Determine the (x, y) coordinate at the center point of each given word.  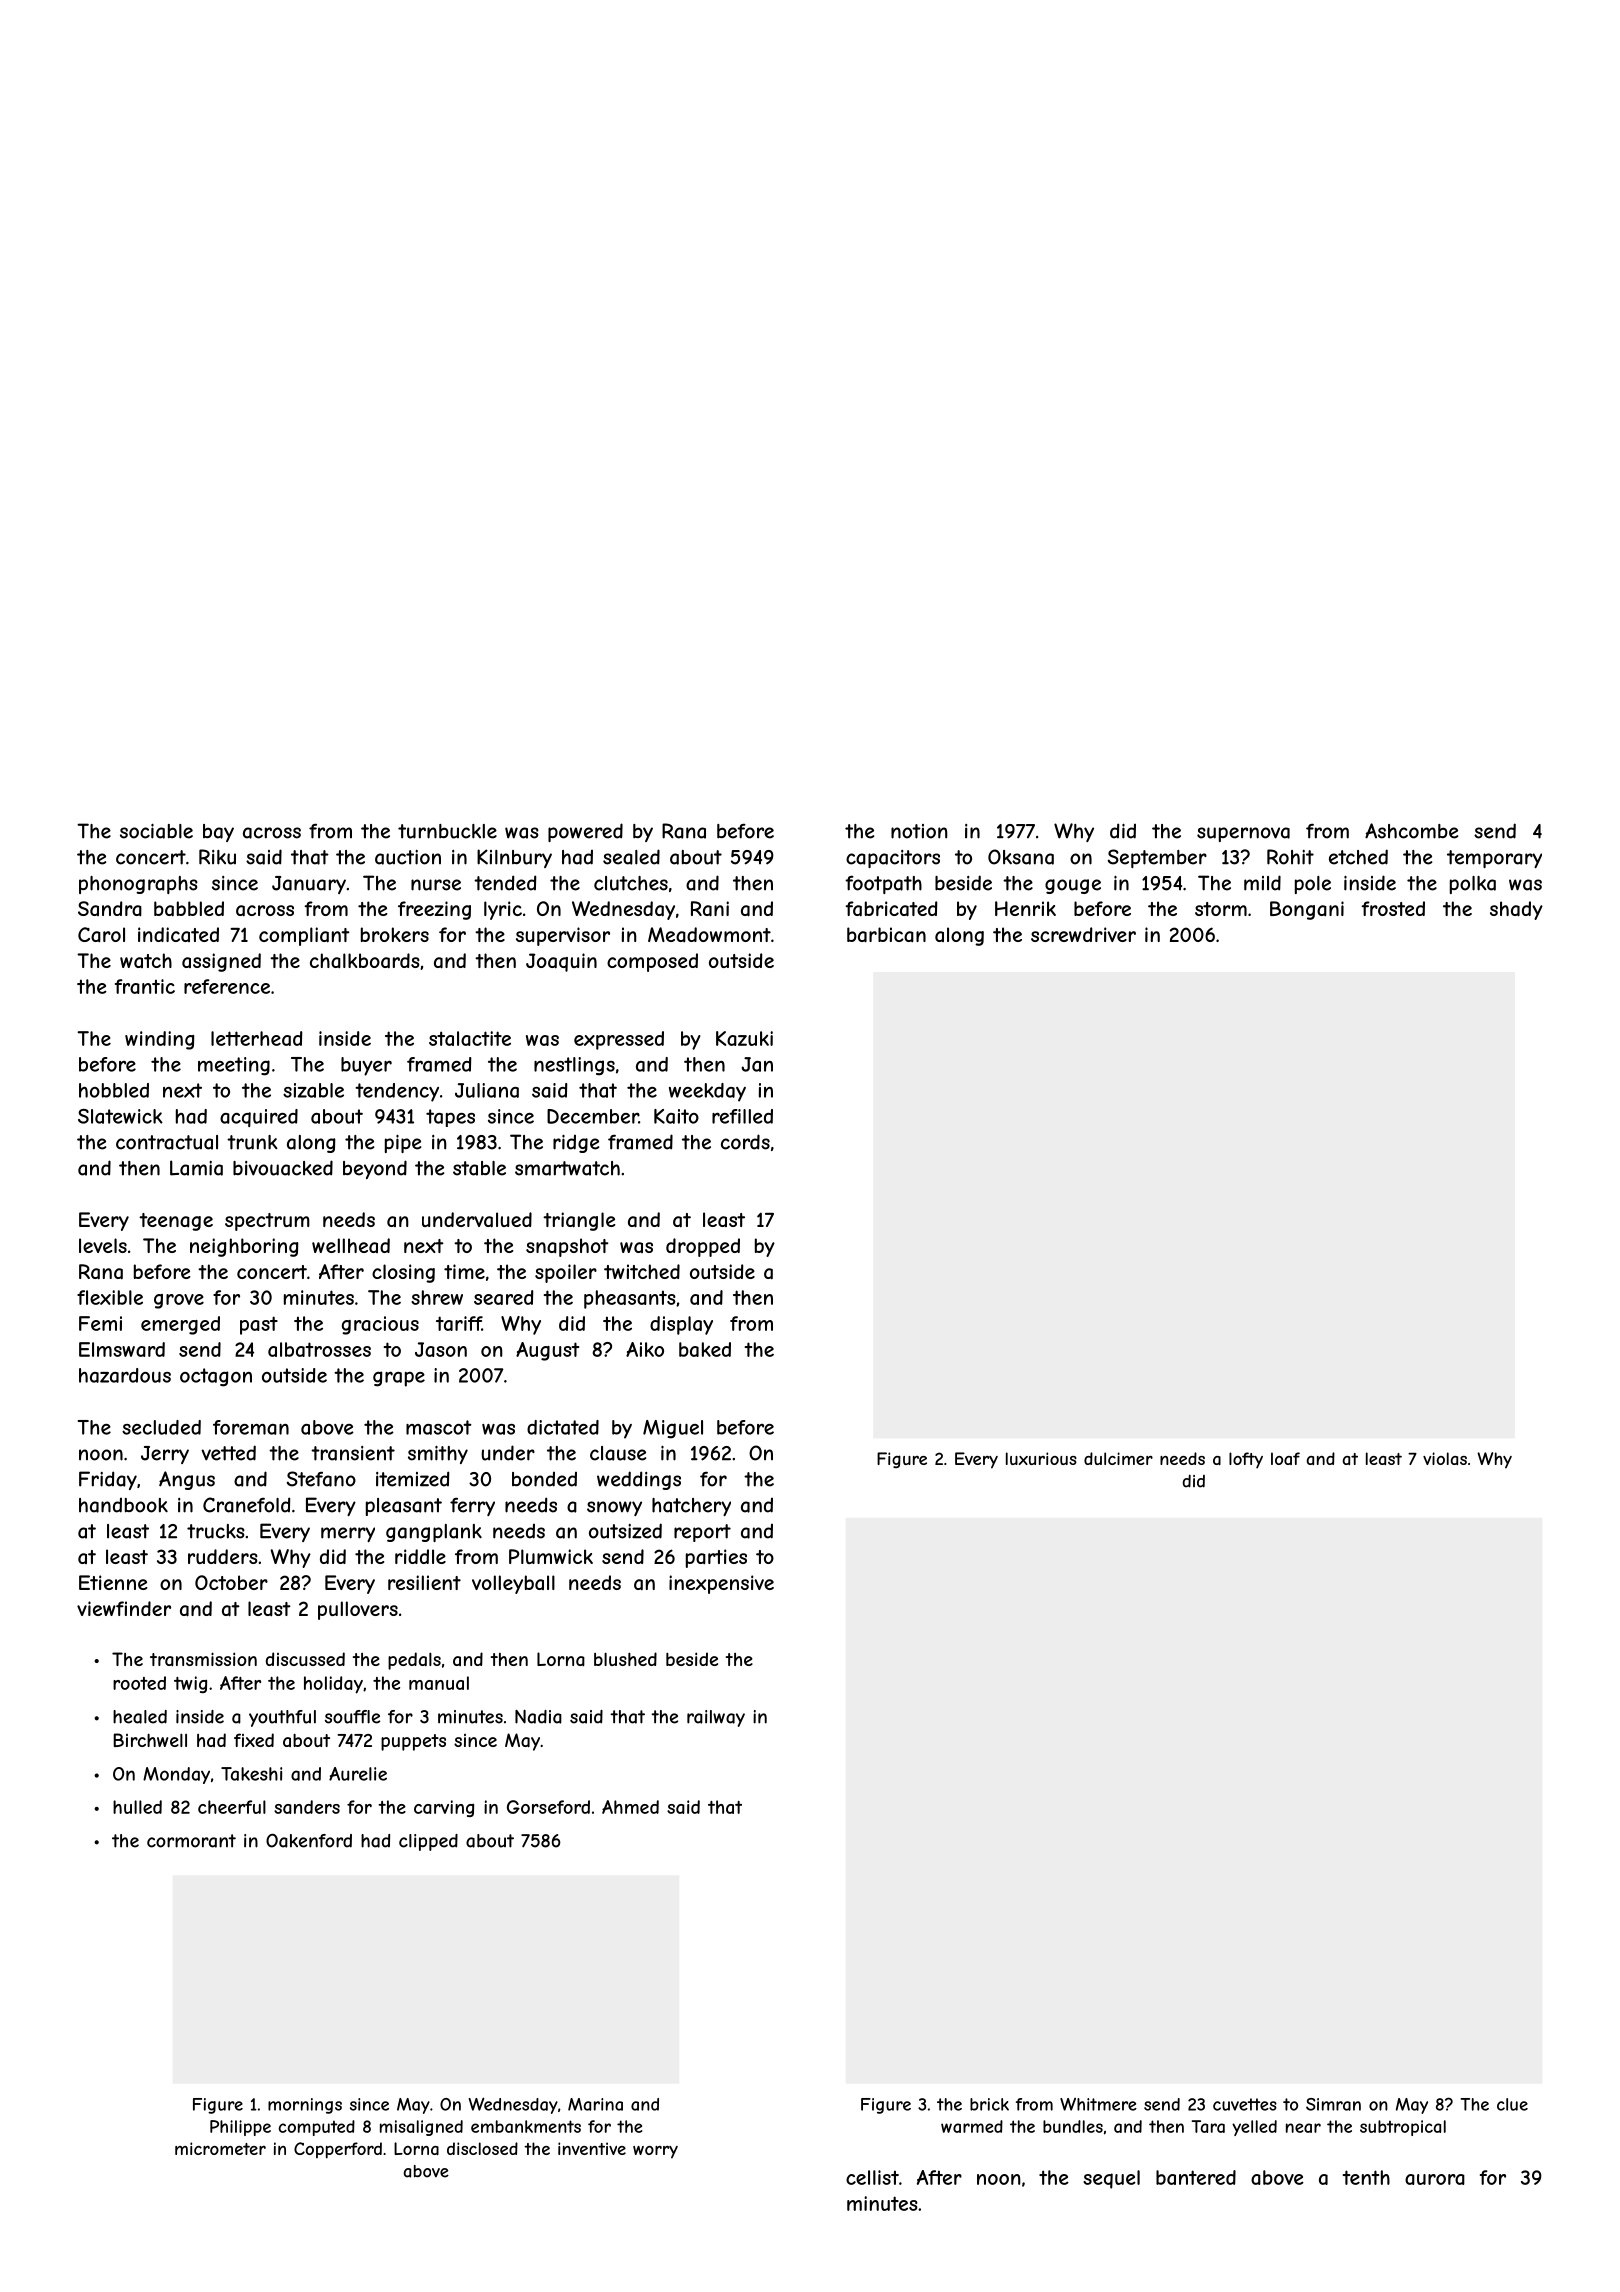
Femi (100, 1323)
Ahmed (630, 1807)
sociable (156, 831)
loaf (1285, 1458)
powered (585, 832)
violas (1445, 1458)
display (681, 1325)
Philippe (240, 2128)
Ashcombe (1411, 831)
